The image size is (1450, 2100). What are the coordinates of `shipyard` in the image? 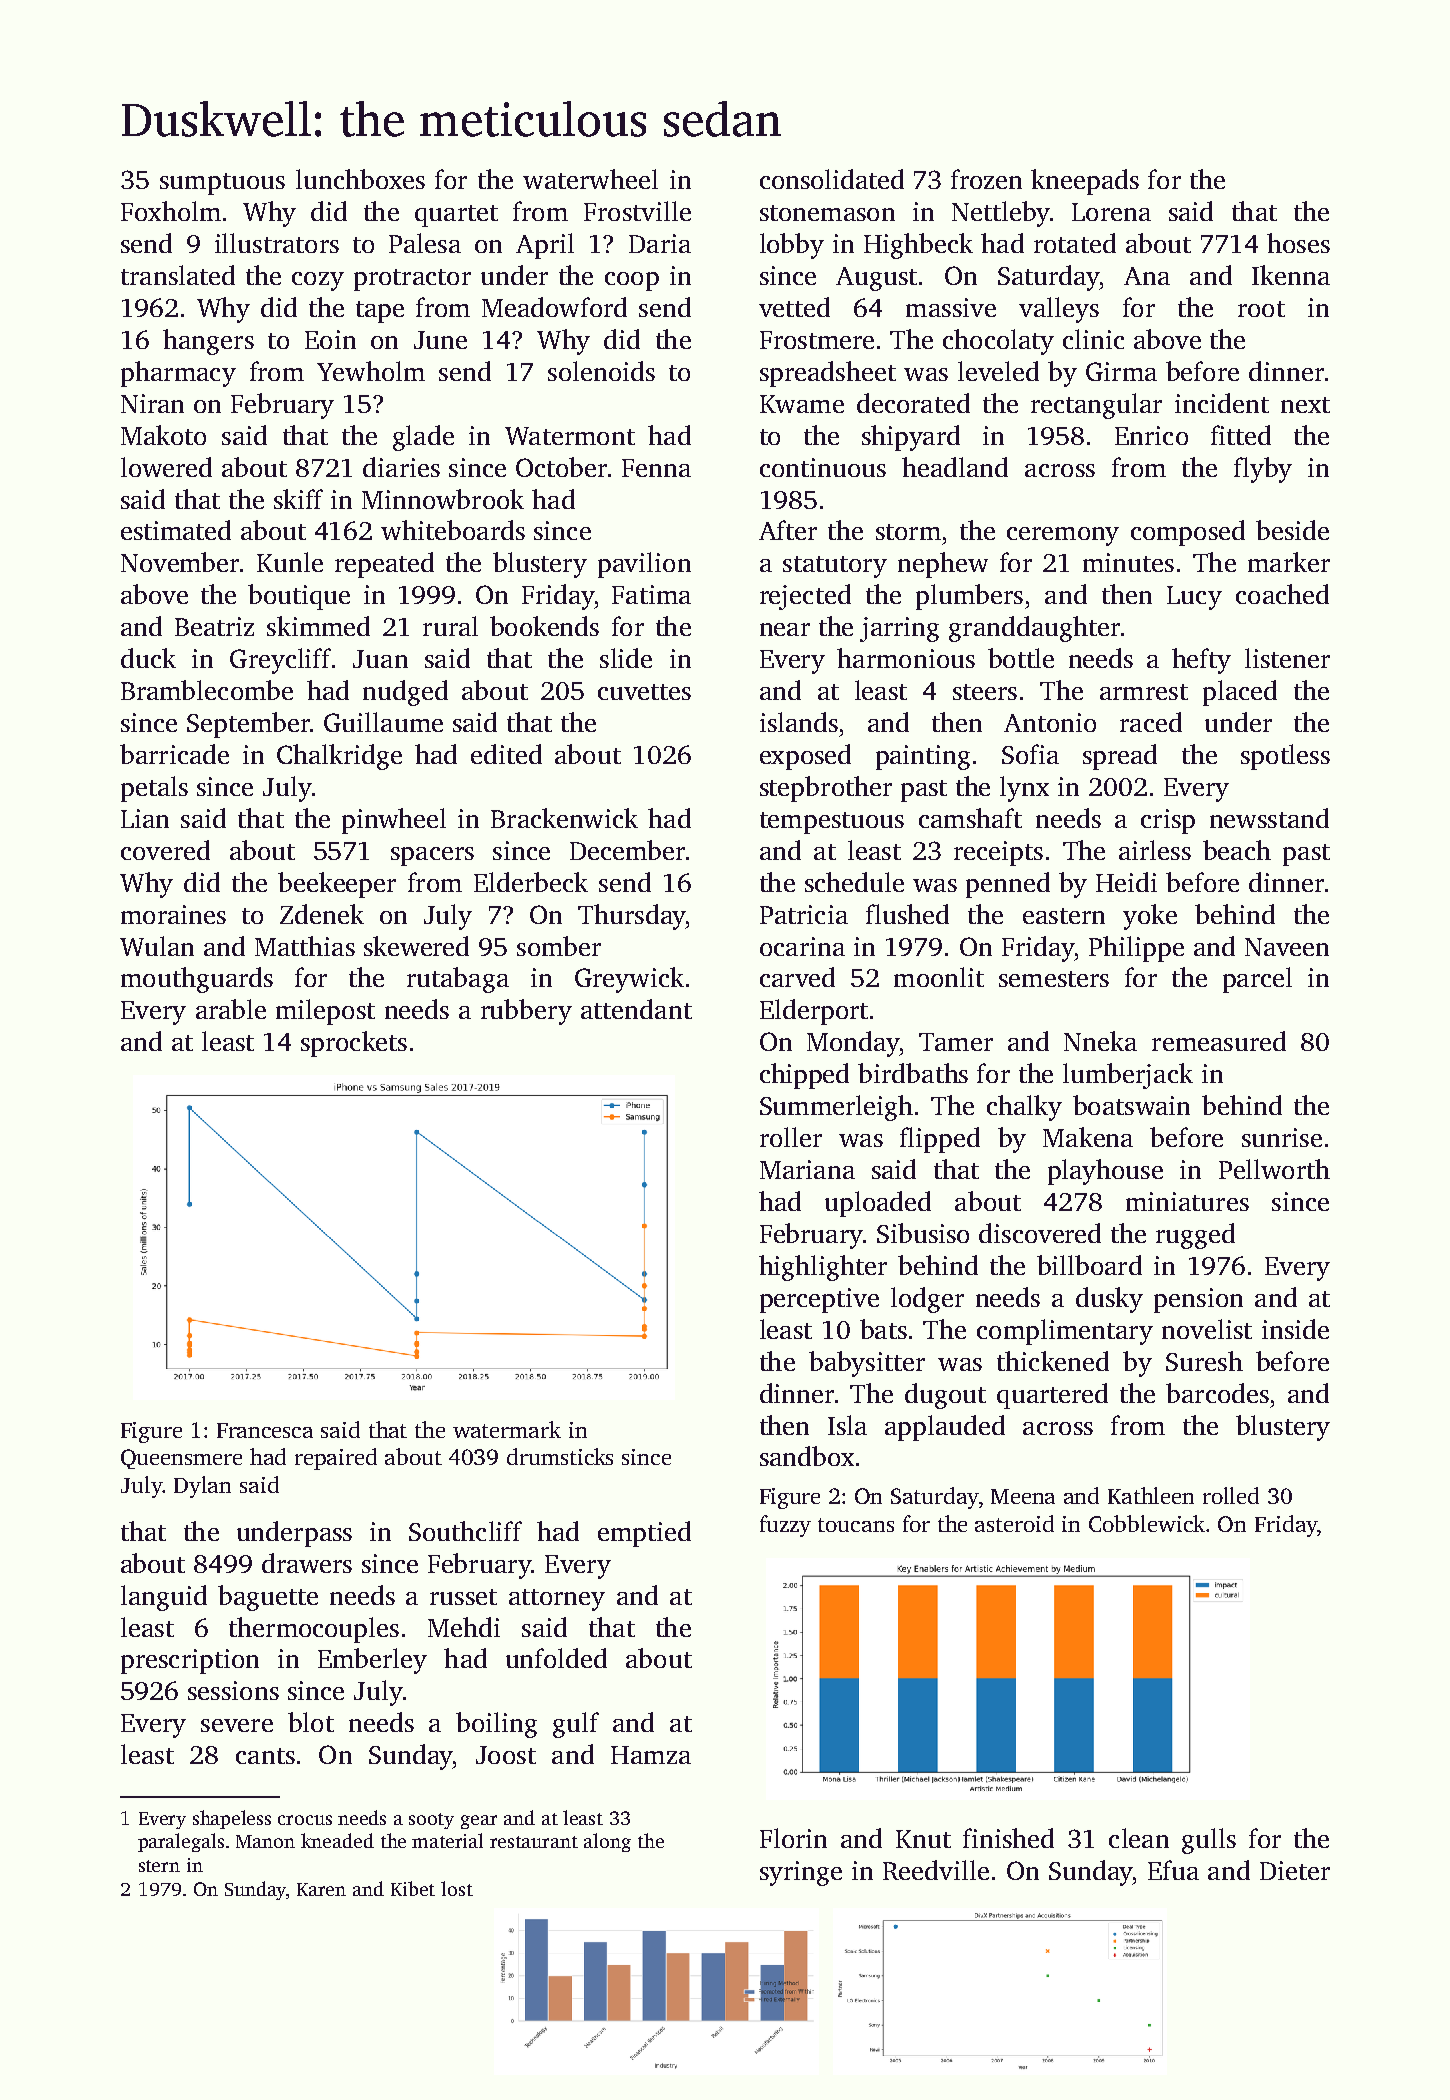 It's located at (911, 438).
